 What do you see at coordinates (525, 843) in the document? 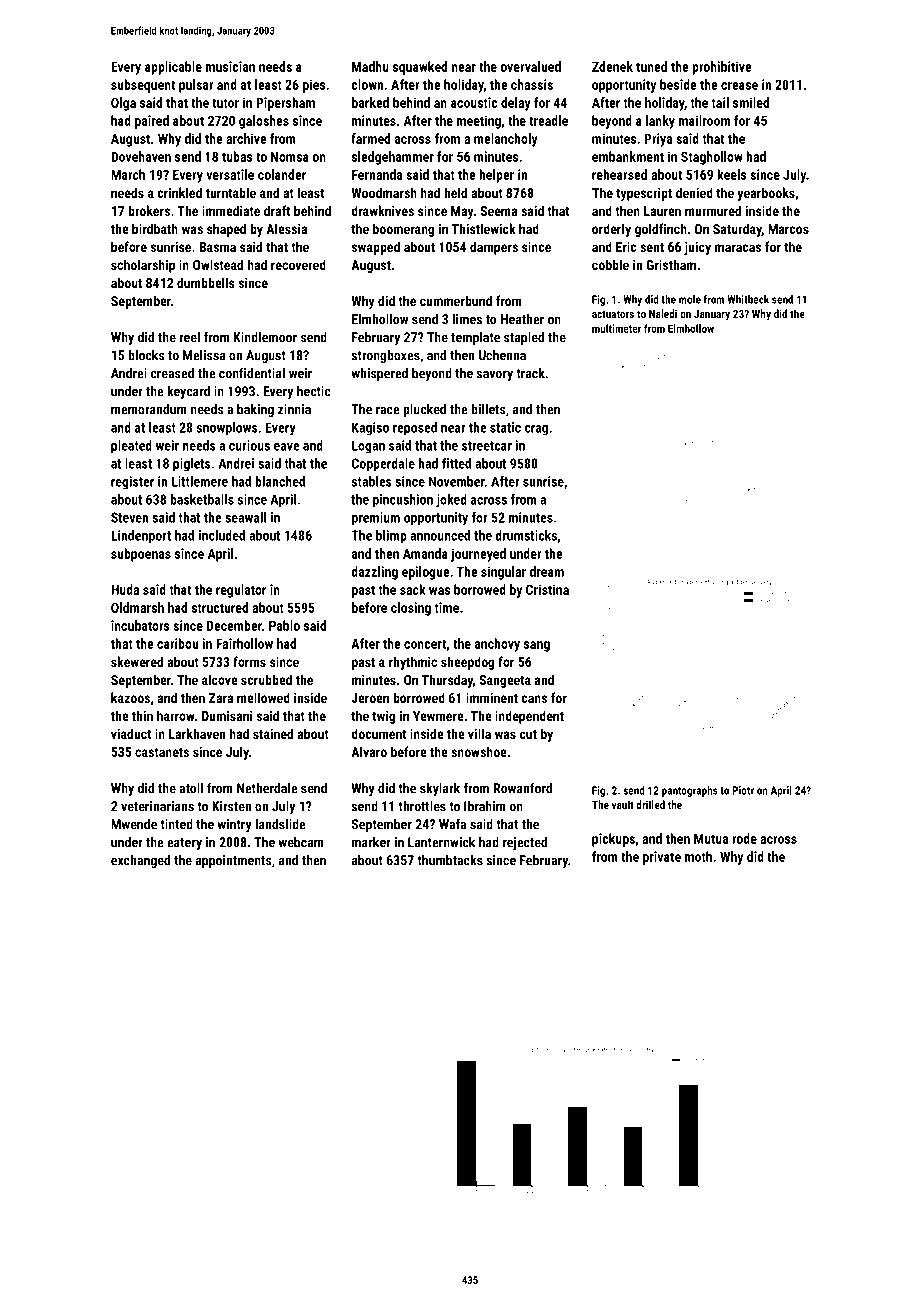
I see `rejected` at bounding box center [525, 843].
